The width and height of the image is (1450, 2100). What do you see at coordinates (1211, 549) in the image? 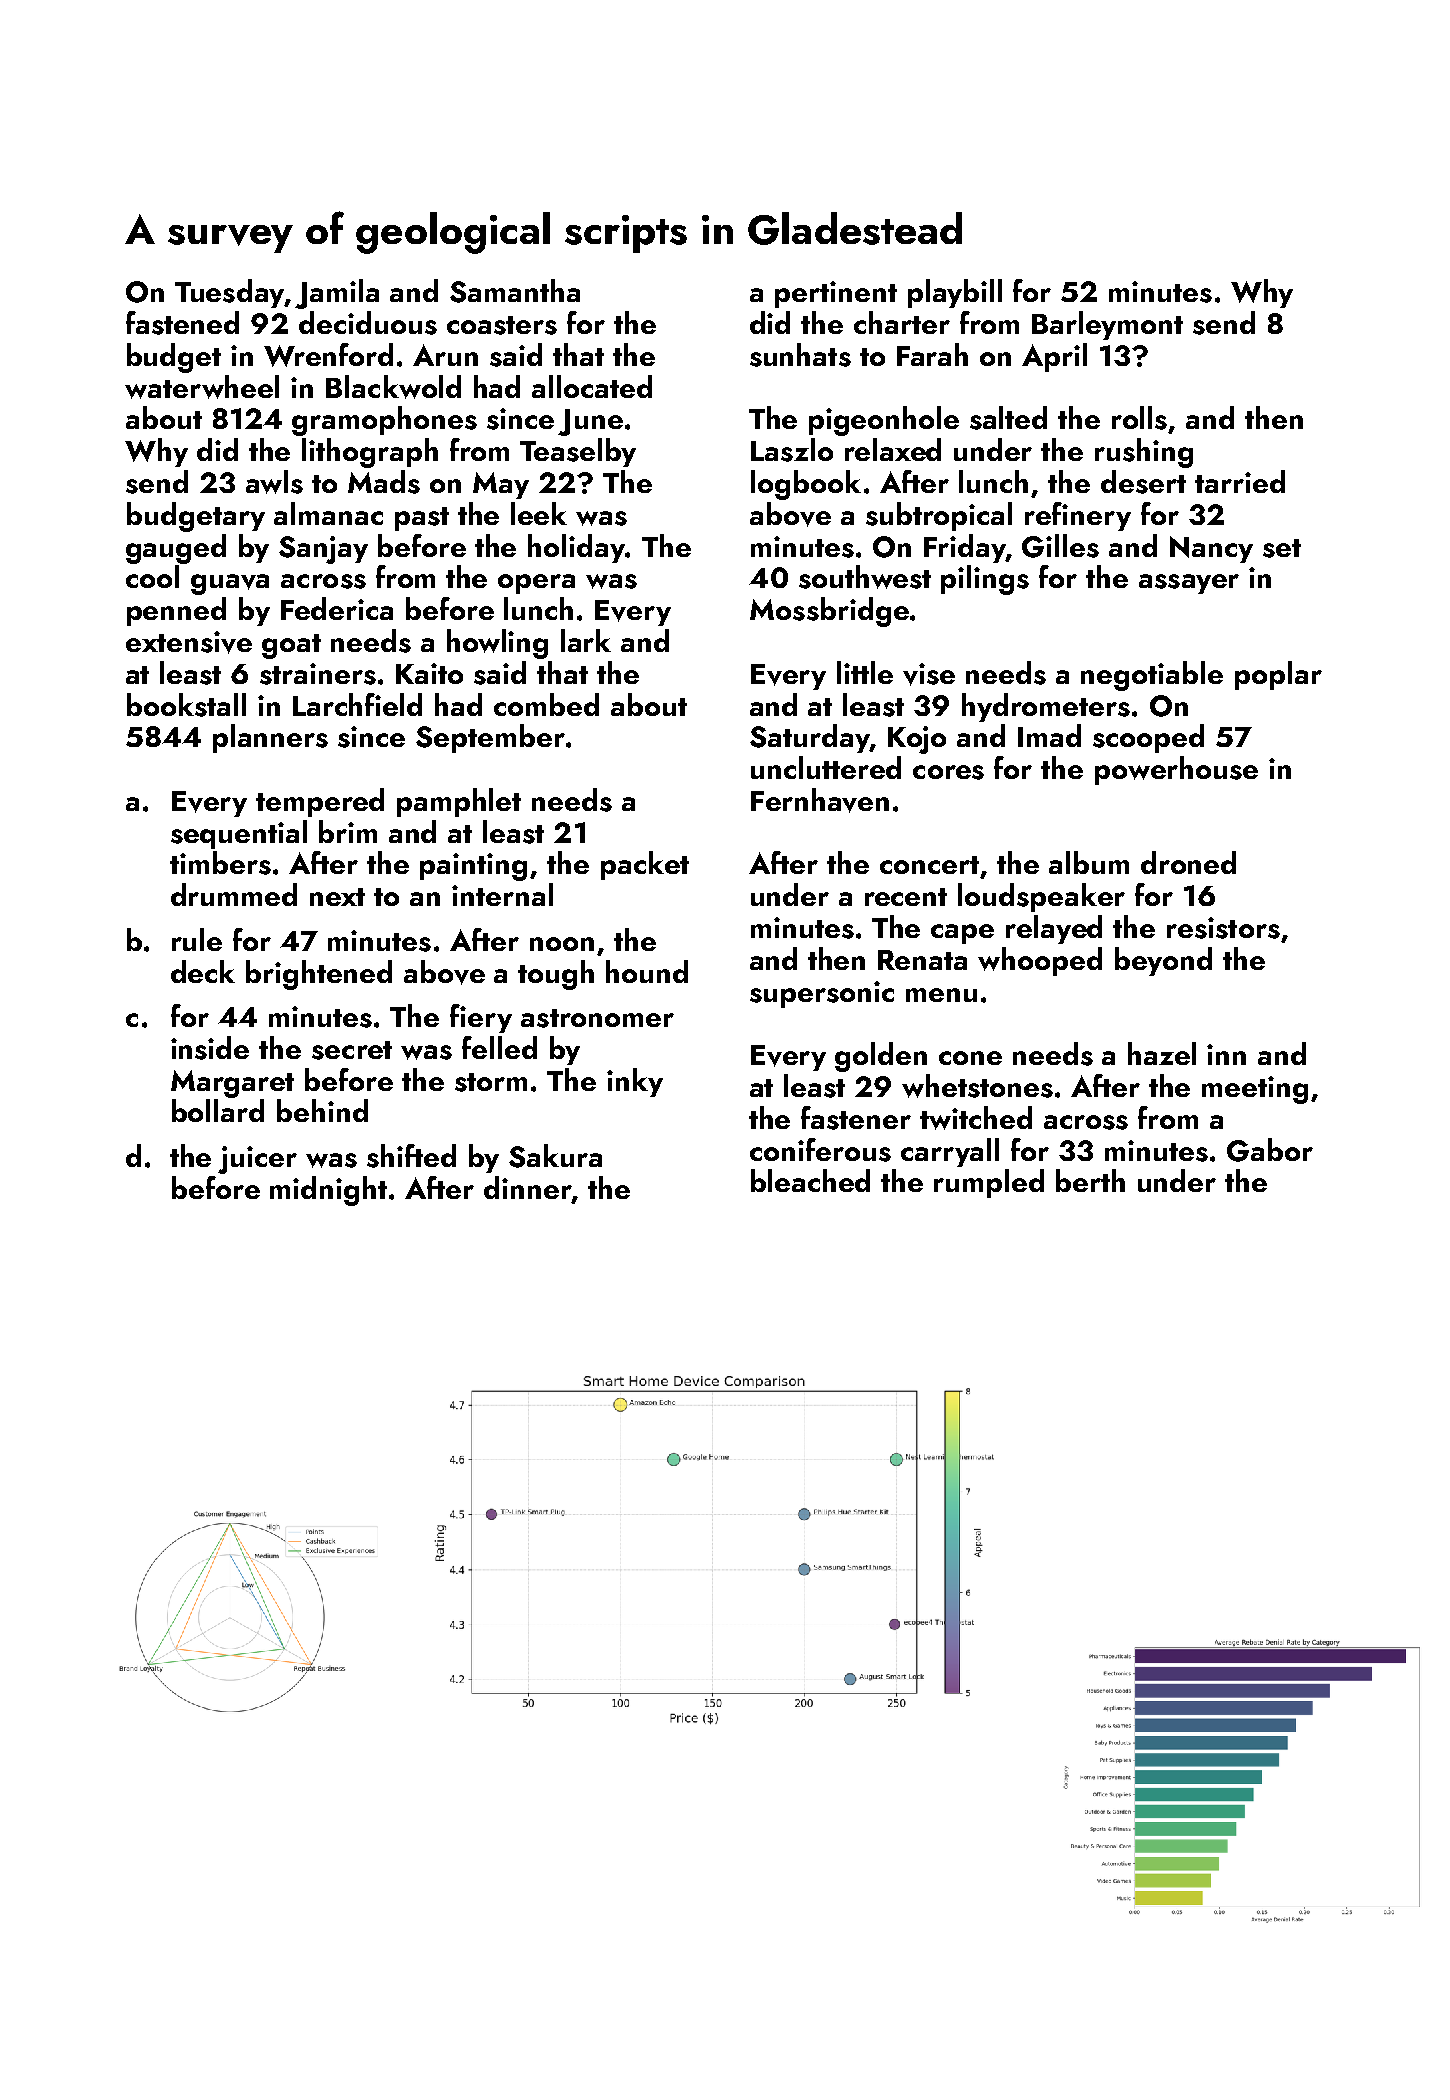
I see `Nancy` at bounding box center [1211, 549].
